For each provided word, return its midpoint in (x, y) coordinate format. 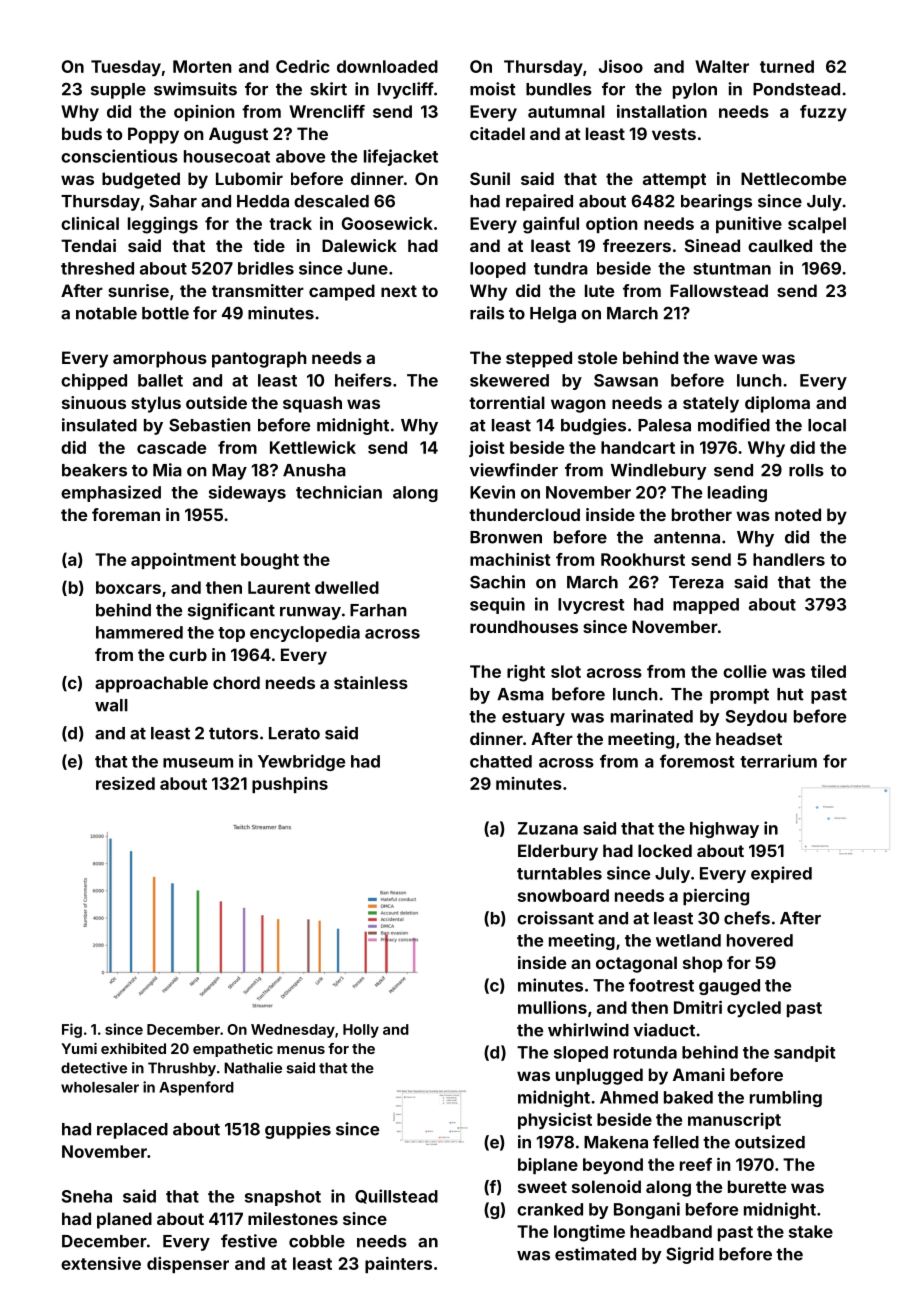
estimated (595, 1254)
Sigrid (690, 1255)
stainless (371, 682)
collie (745, 671)
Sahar (173, 201)
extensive (101, 1263)
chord (236, 682)
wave (735, 359)
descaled (331, 201)
